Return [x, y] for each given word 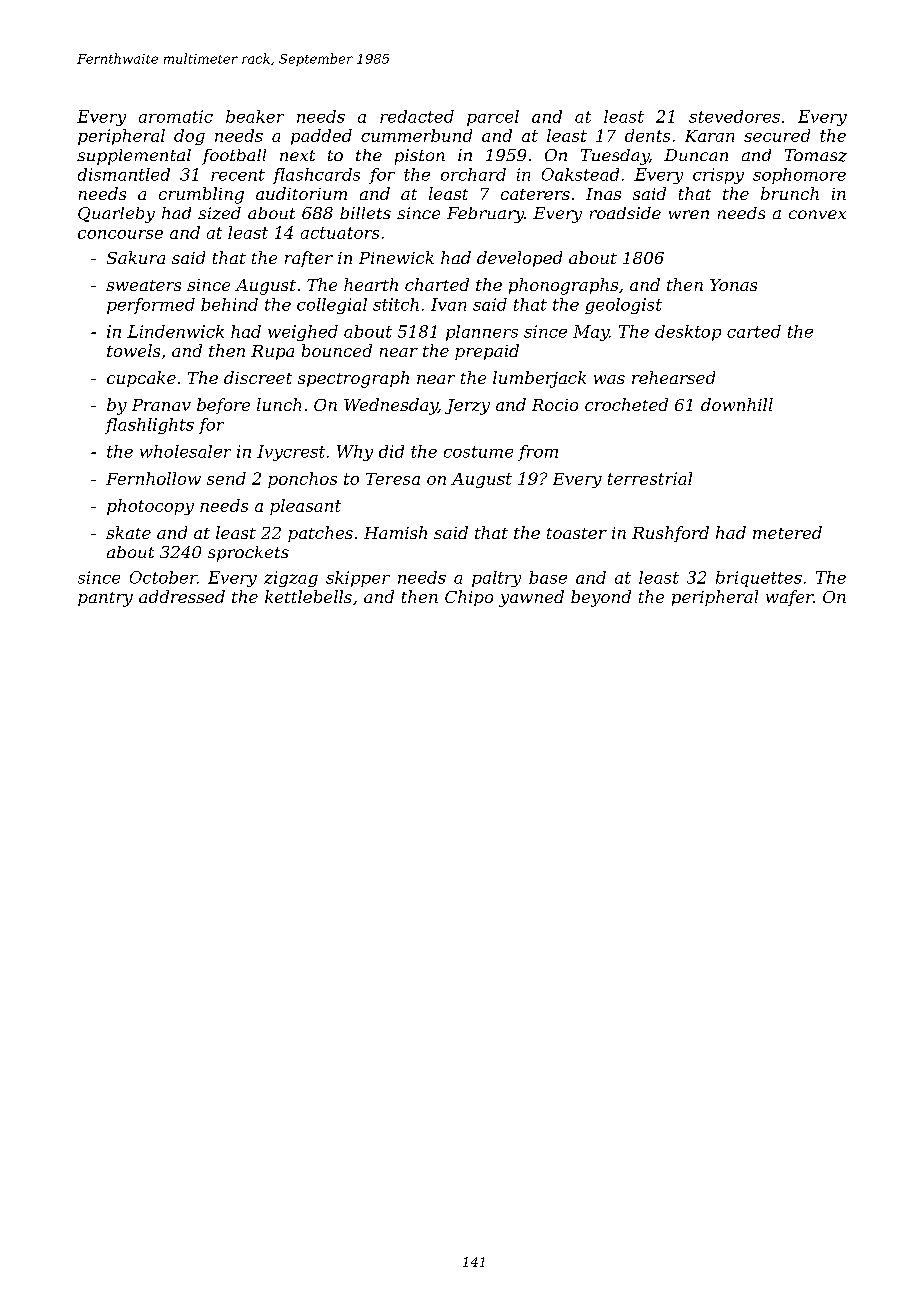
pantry [105, 599]
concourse [120, 234]
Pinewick [396, 257]
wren [689, 214]
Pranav [161, 405]
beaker [255, 116]
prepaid [487, 352]
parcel [493, 118]
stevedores [734, 116]
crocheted [626, 404]
